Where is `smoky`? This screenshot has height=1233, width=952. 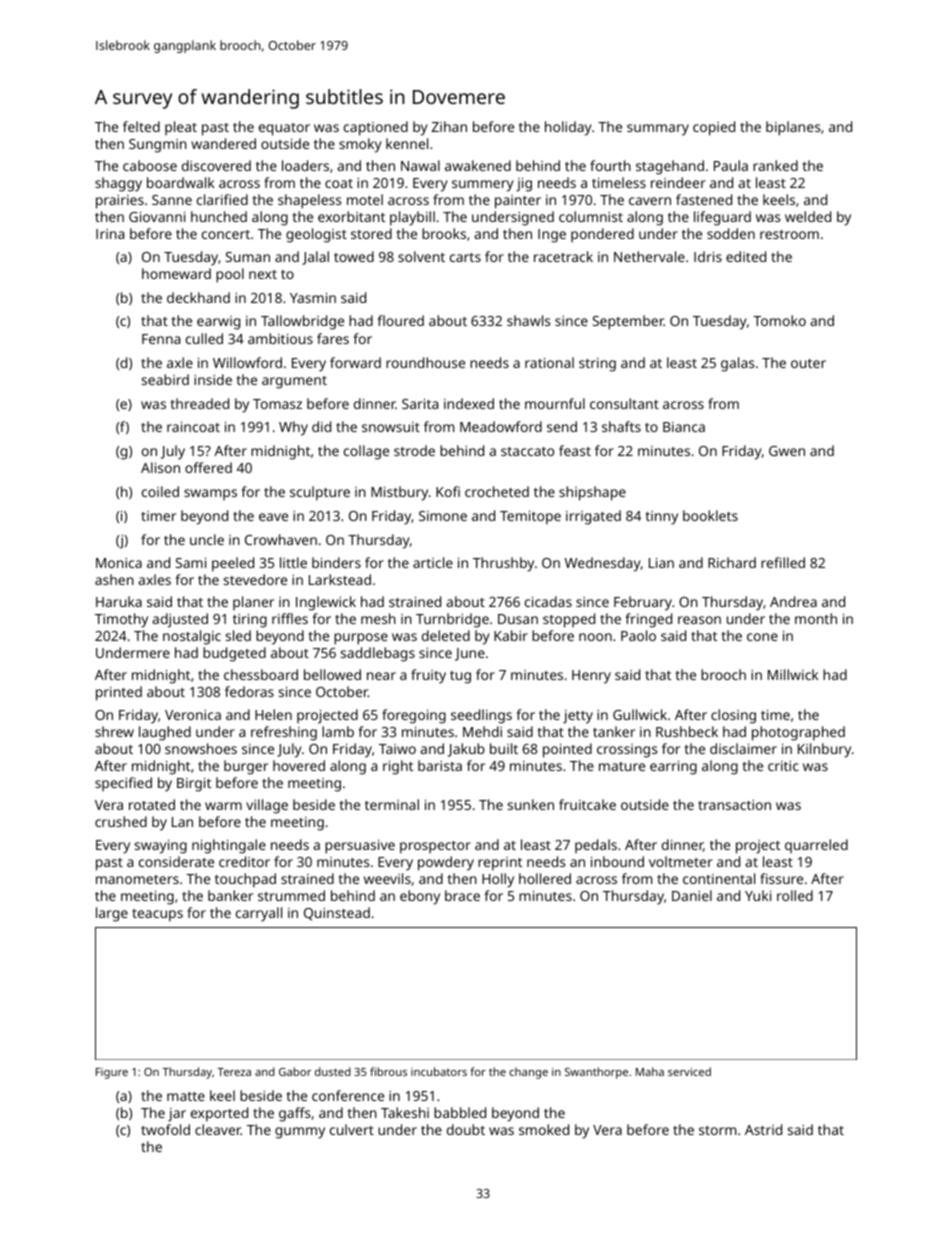 smoky is located at coordinates (360, 145).
